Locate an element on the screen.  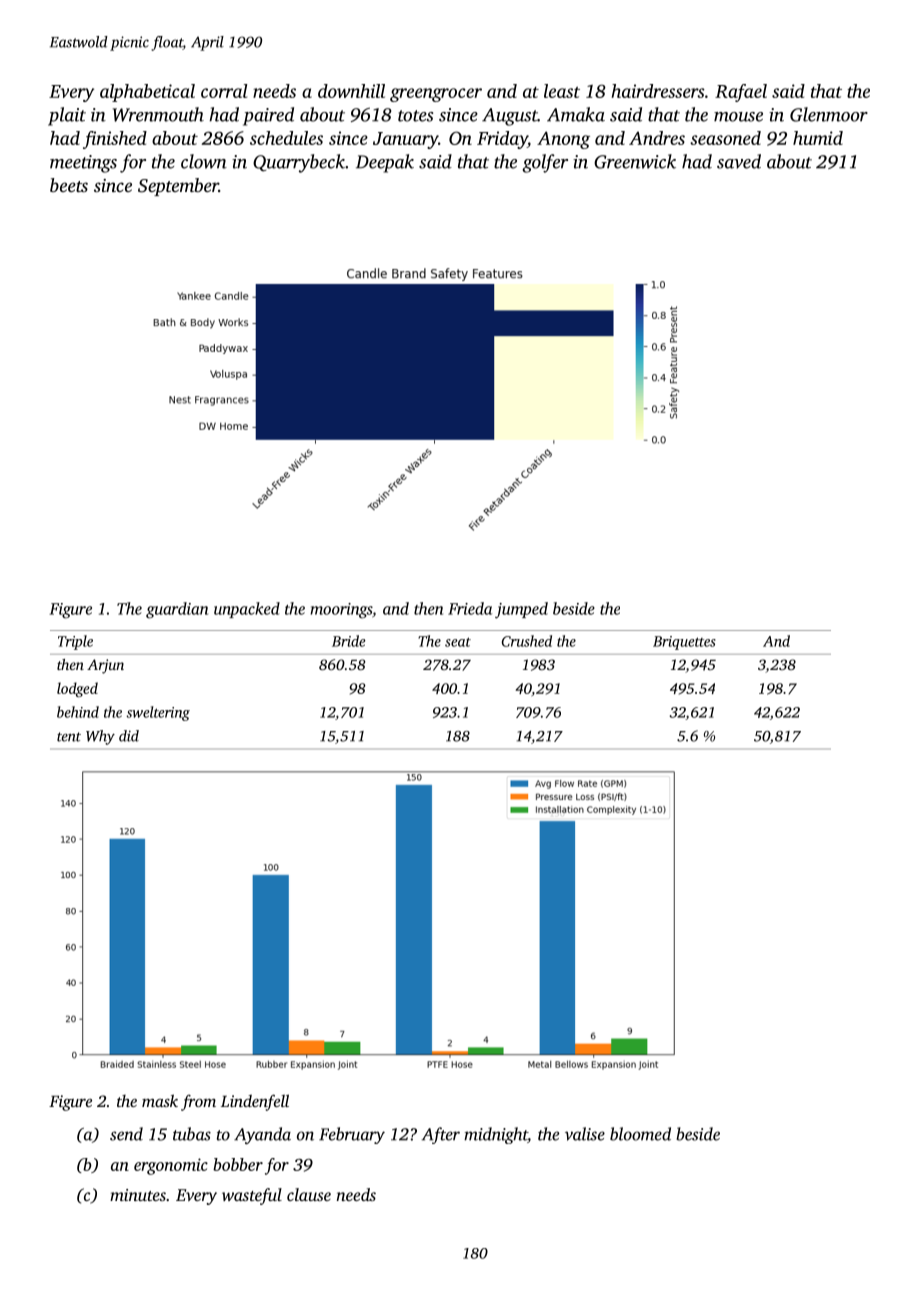
minutes is located at coordinates (138, 1195).
